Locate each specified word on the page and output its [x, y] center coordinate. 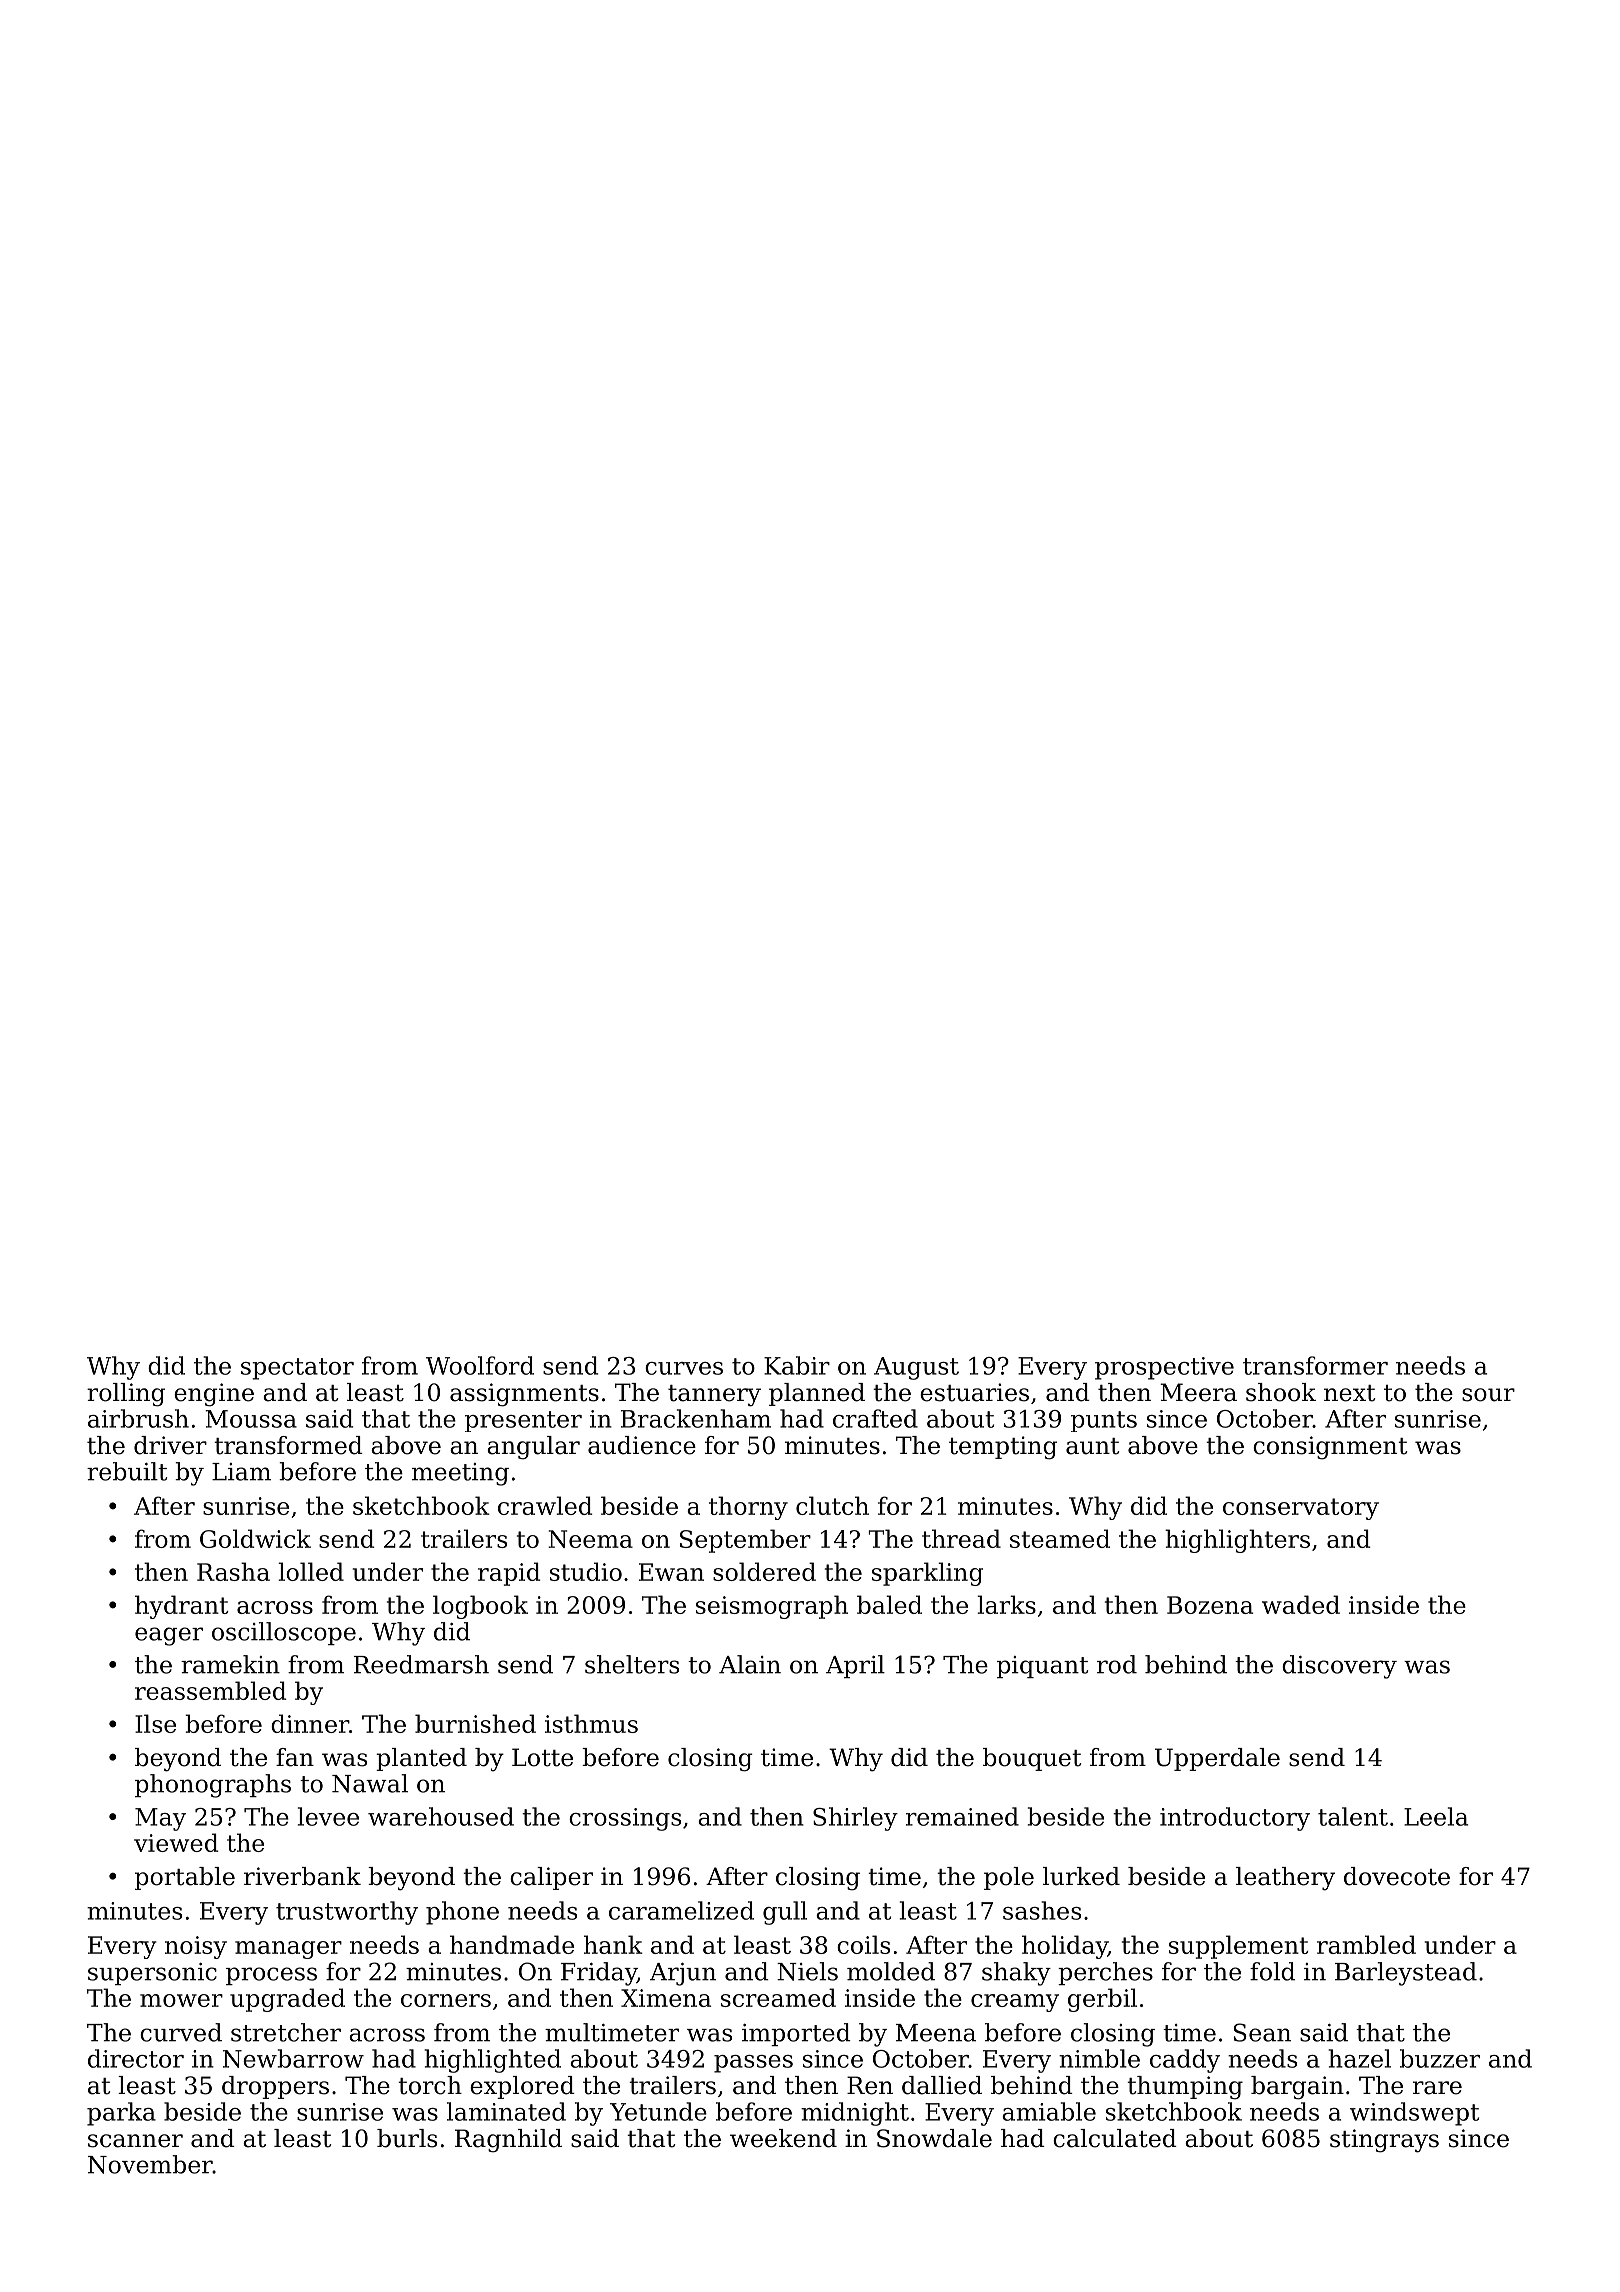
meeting [460, 1474]
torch [430, 2085]
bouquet [1032, 1759]
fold [1272, 1971]
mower [181, 2000]
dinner [310, 1723]
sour [1488, 1395]
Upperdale [1217, 1759]
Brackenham [696, 1418]
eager [169, 1636]
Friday [599, 1974]
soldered [764, 1571]
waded [1301, 1604]
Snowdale [934, 2138]
